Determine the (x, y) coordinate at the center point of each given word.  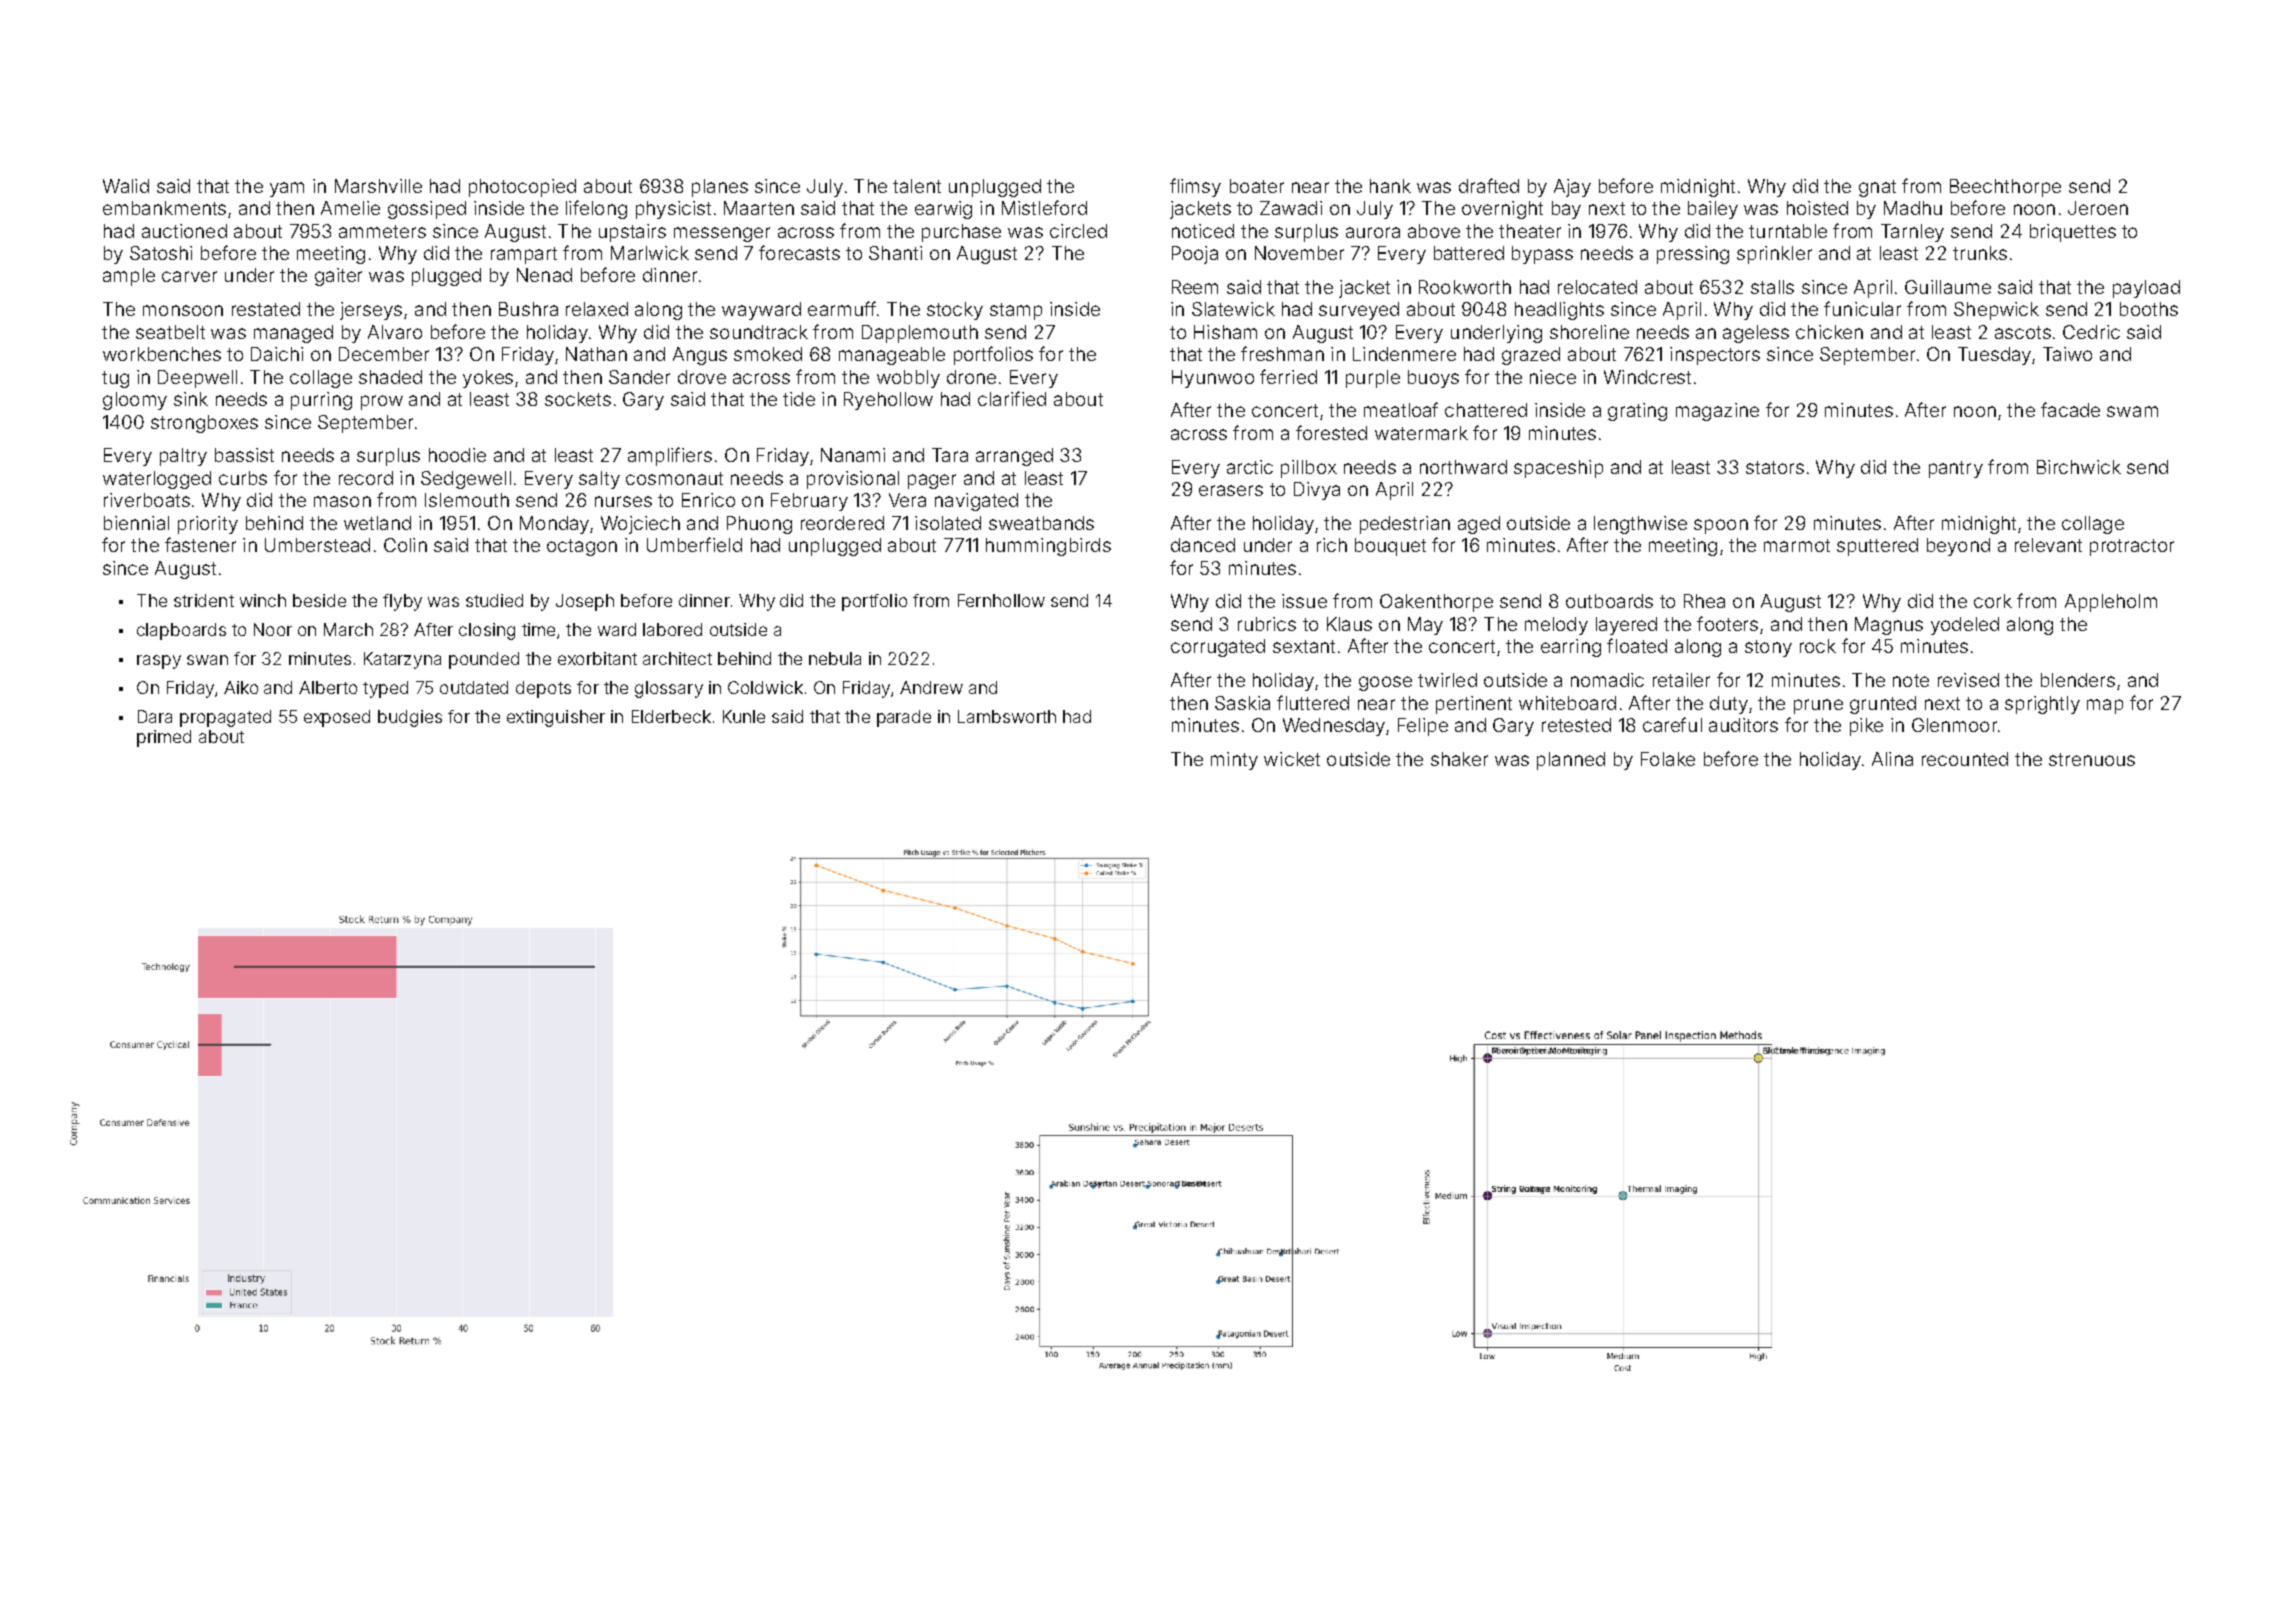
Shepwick (1996, 311)
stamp (1016, 311)
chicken (1829, 332)
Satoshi (161, 253)
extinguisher (556, 718)
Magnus (1889, 626)
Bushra (528, 309)
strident (204, 600)
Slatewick (1233, 309)
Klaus (1349, 624)
